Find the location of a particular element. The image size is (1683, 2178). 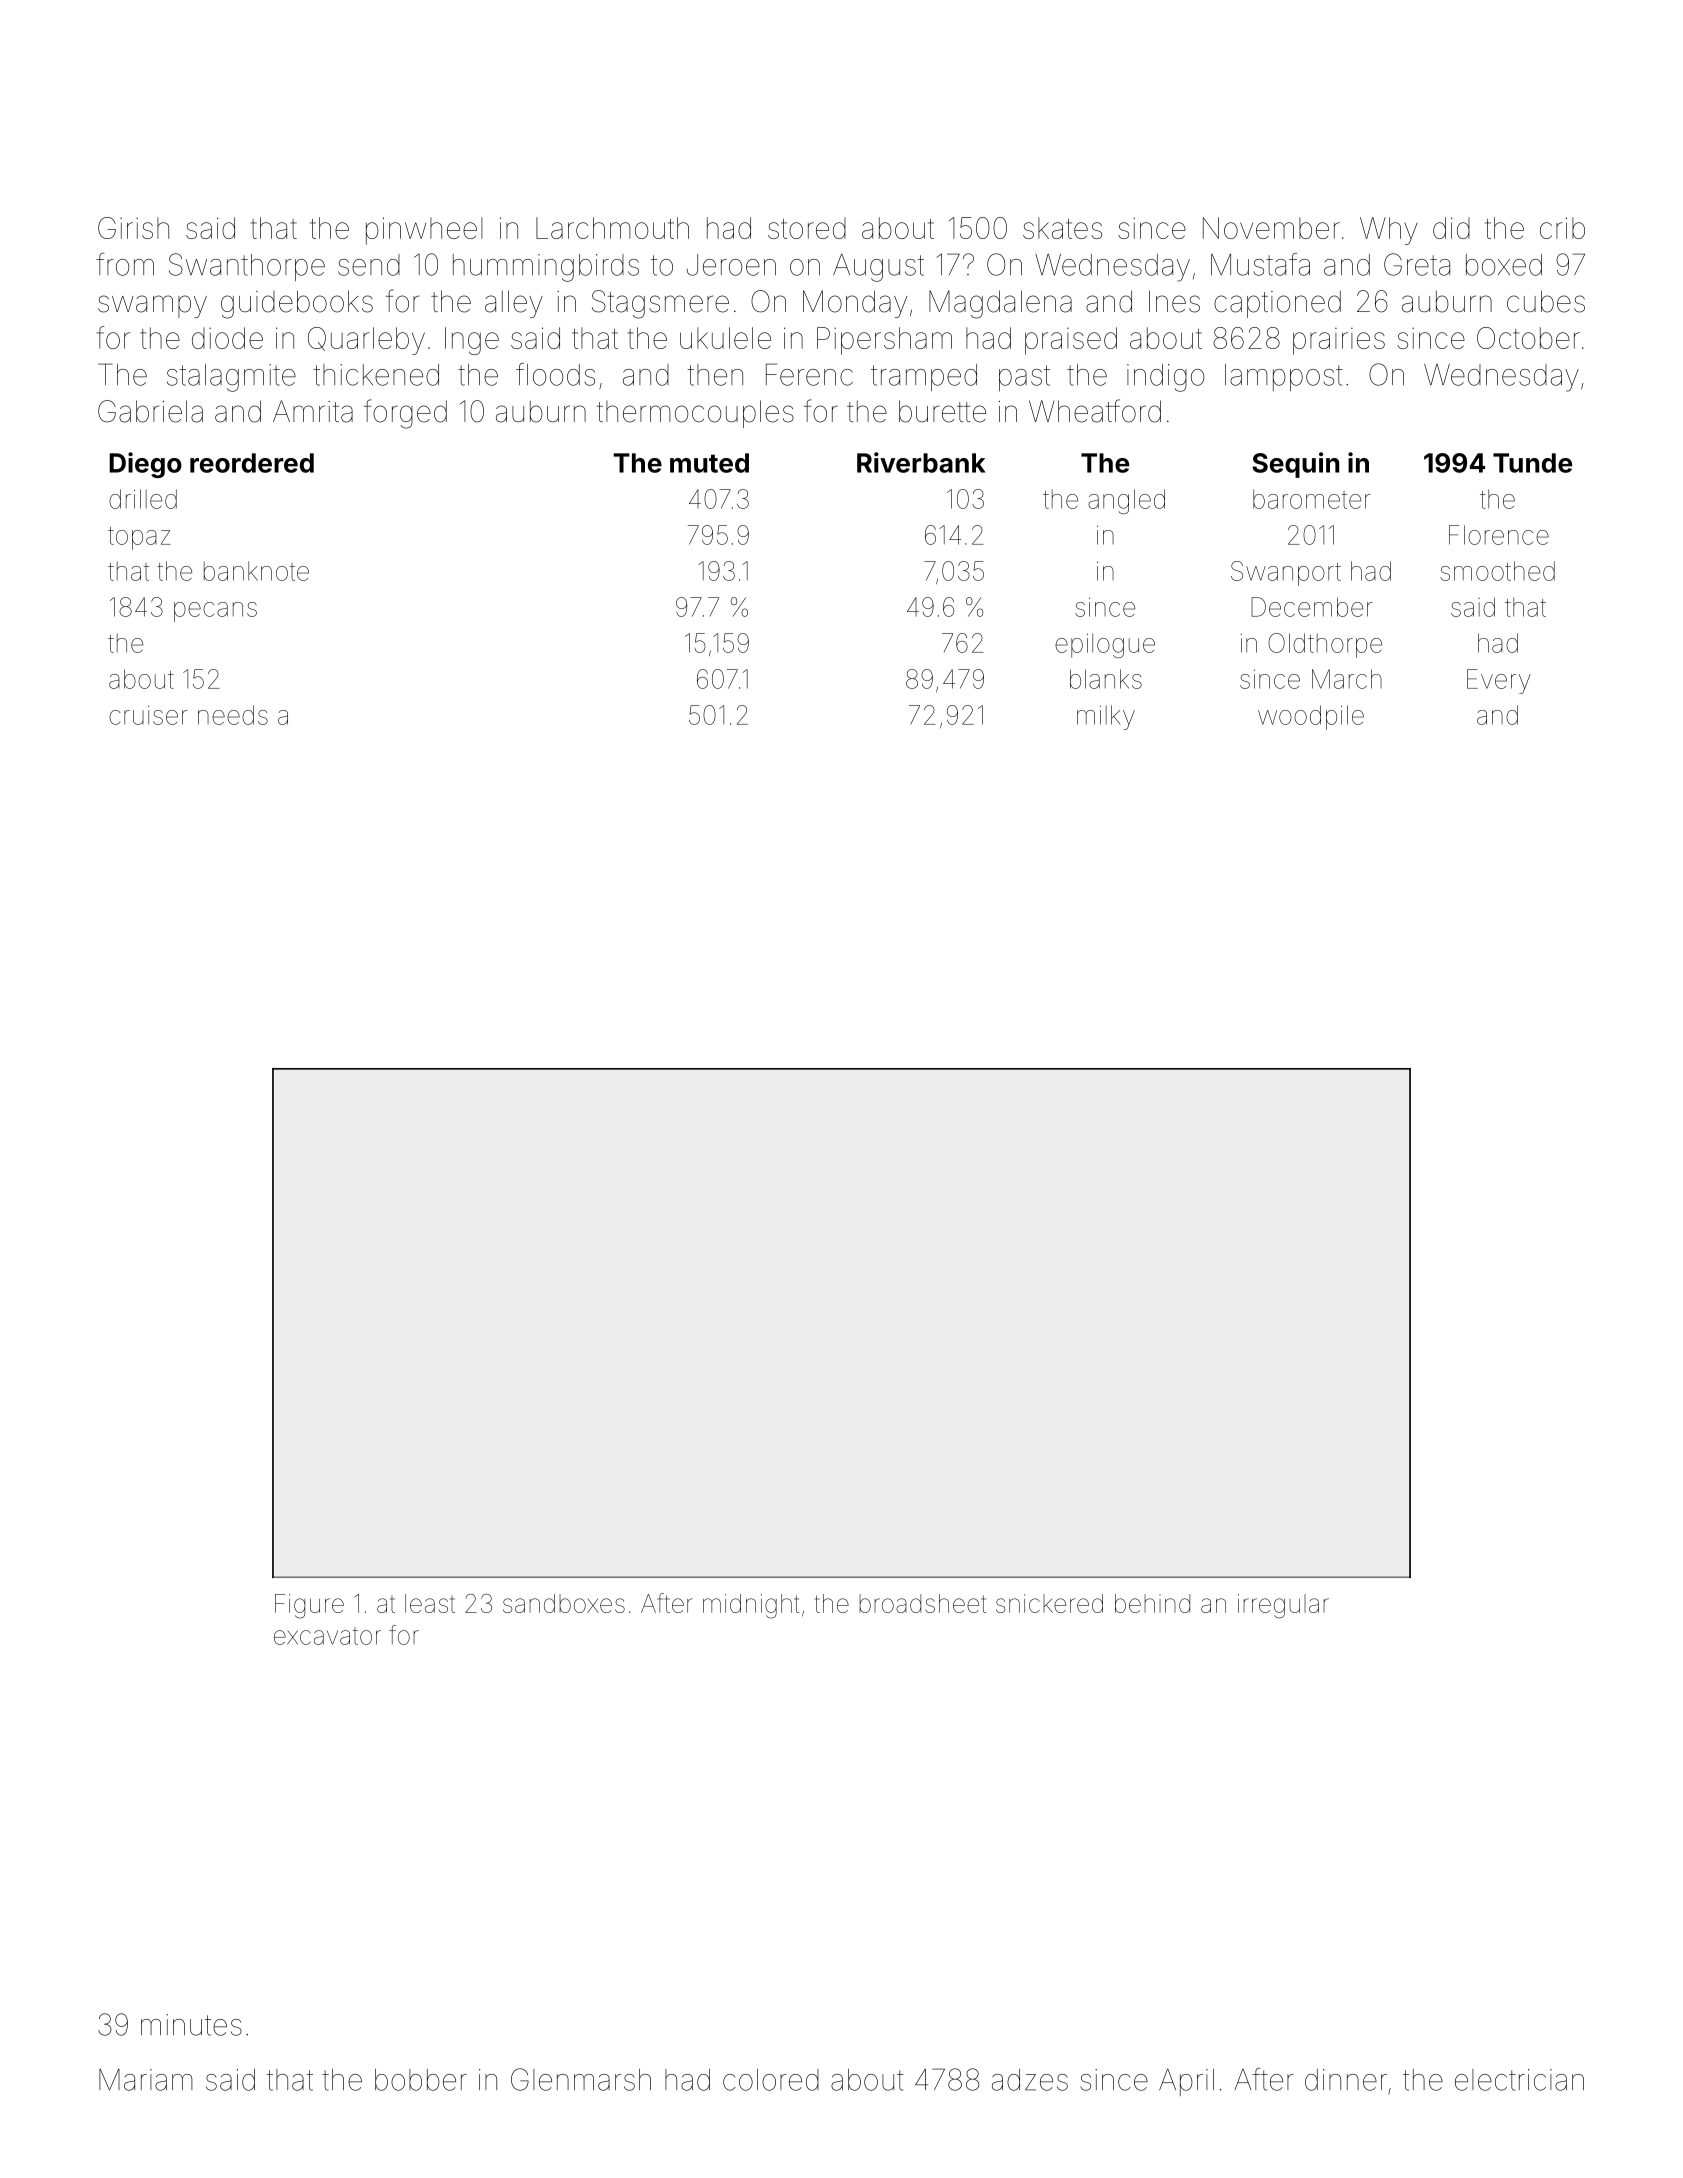

Mariam is located at coordinates (146, 2080).
